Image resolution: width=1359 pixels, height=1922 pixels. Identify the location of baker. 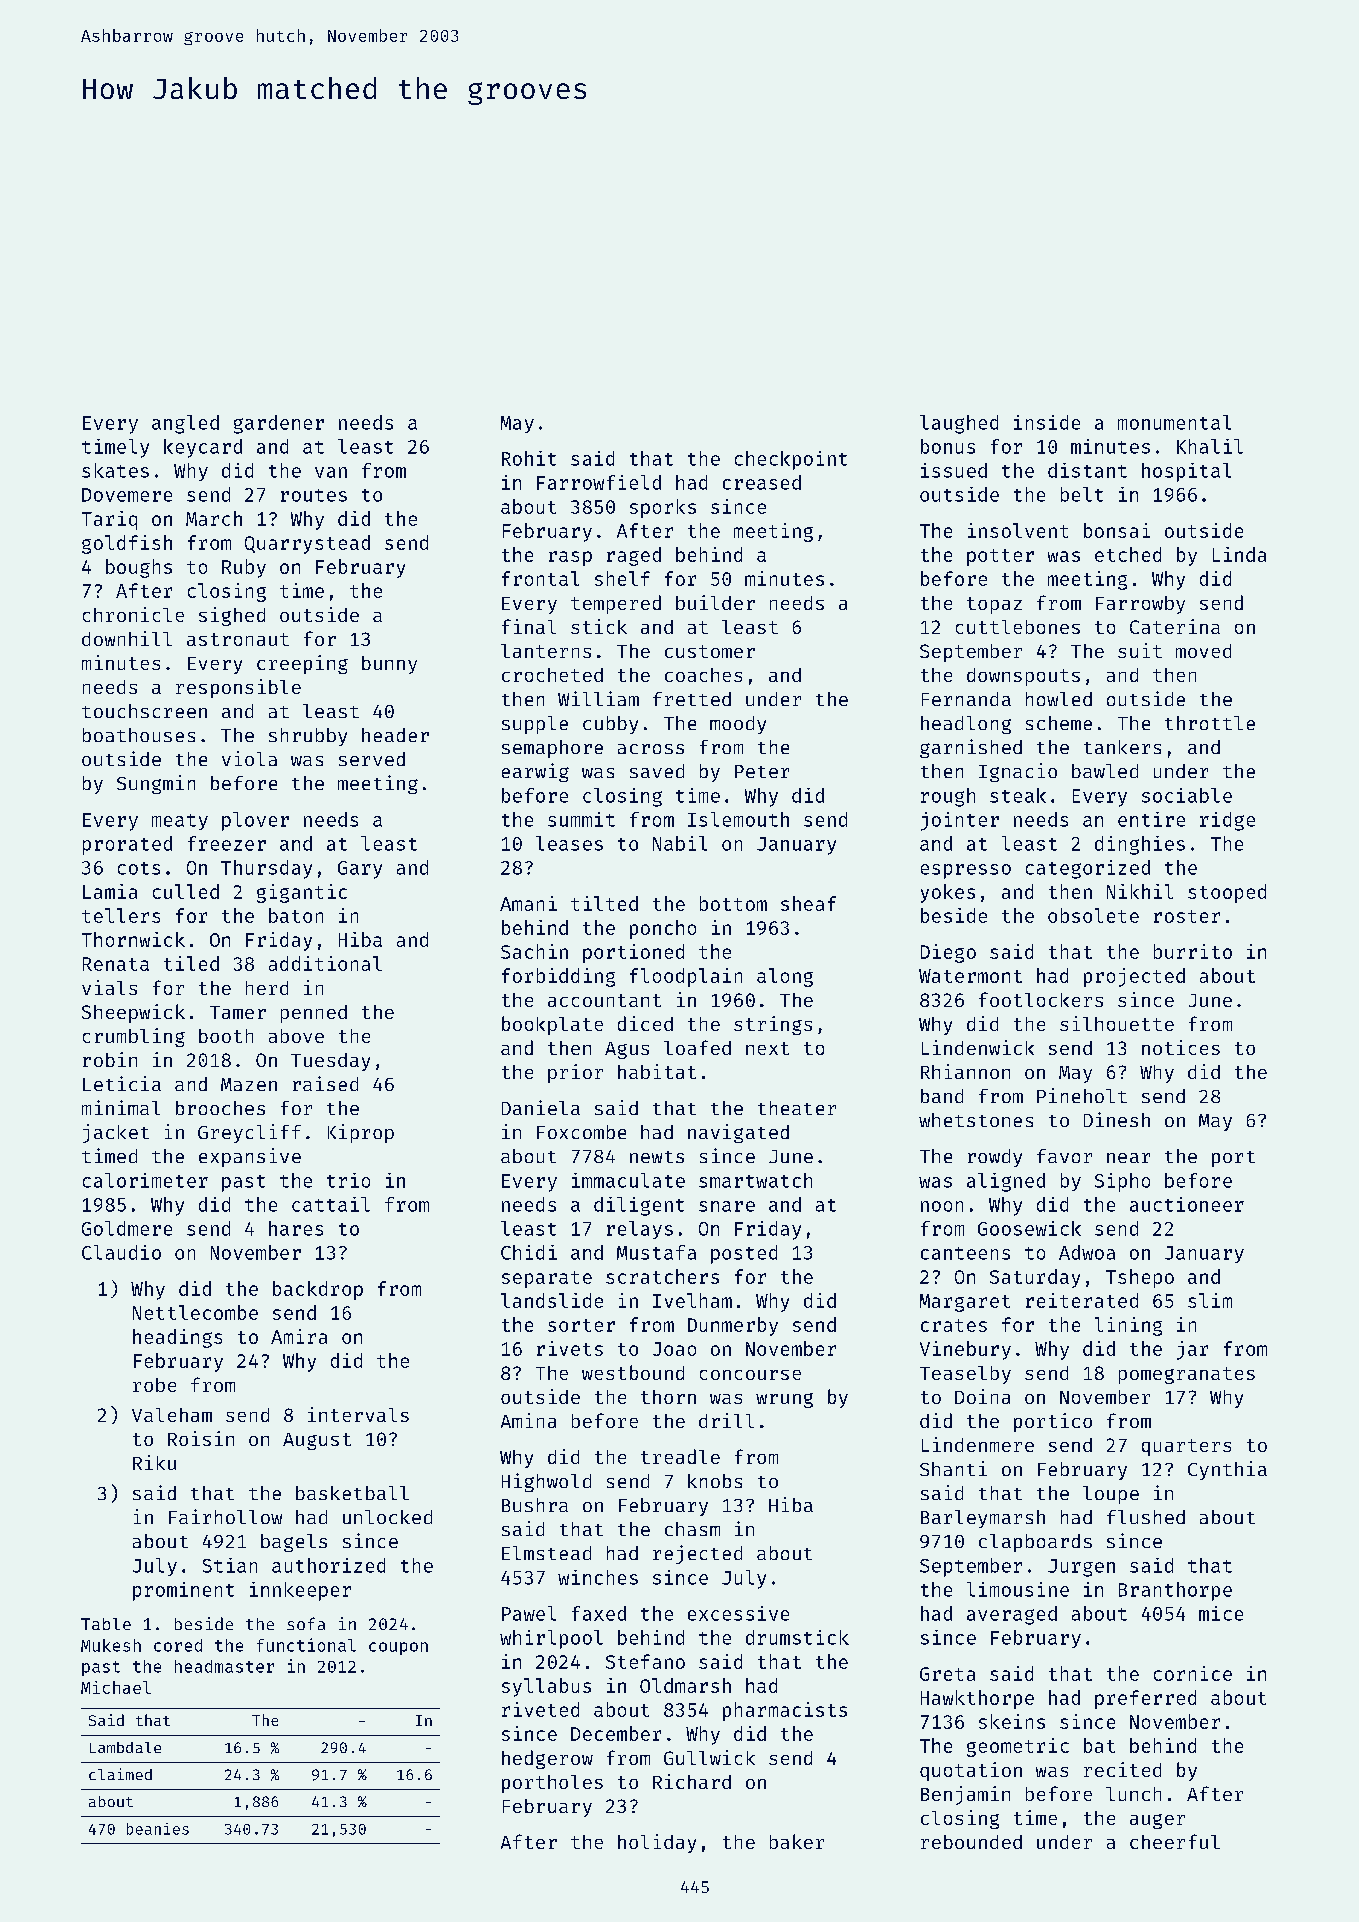
(797, 1841).
